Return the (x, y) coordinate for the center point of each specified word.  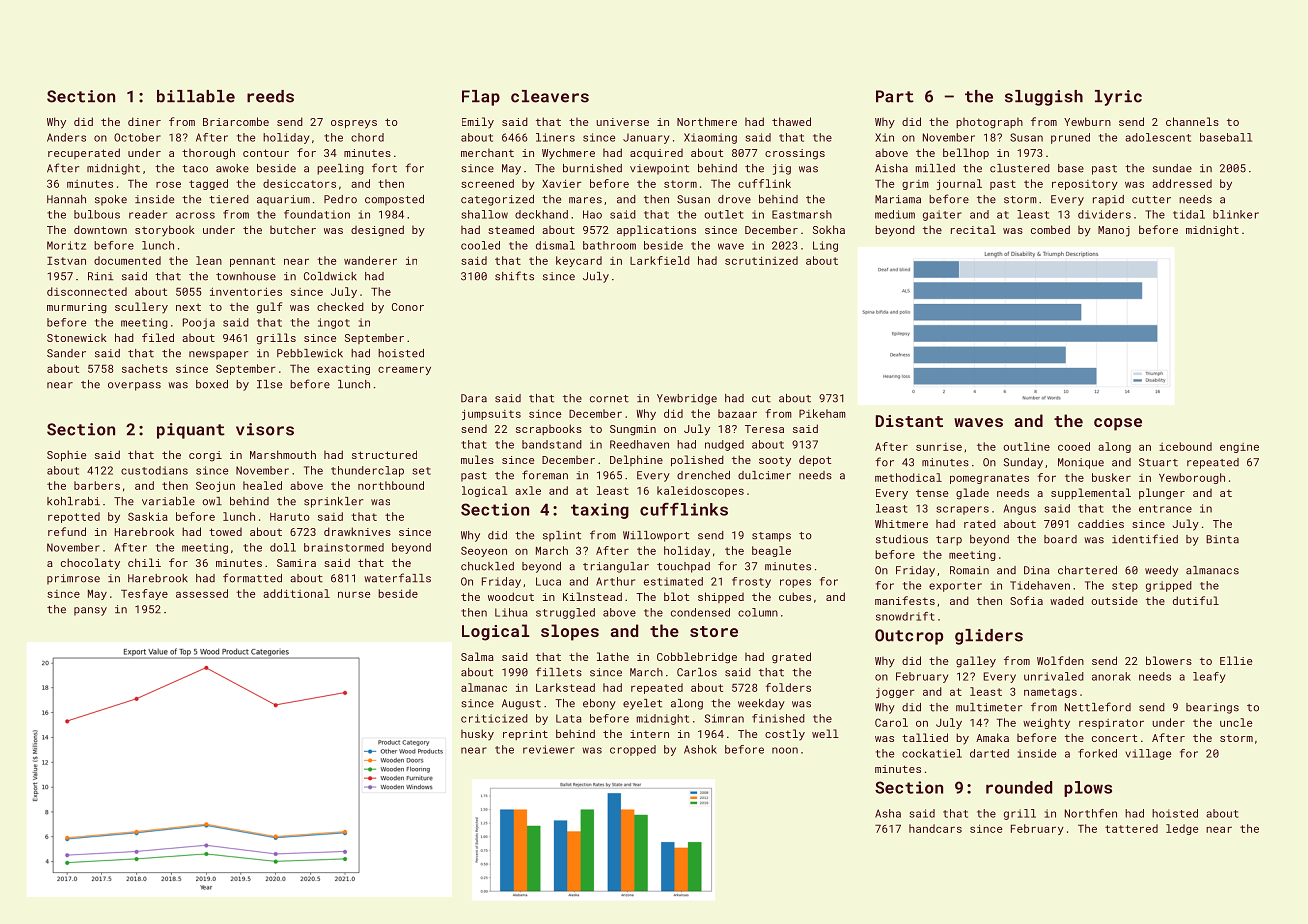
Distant (909, 421)
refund (67, 531)
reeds (270, 96)
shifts (514, 276)
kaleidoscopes (700, 491)
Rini (100, 276)
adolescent (1158, 137)
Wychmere (568, 154)
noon (785, 750)
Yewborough (1192, 478)
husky (477, 735)
